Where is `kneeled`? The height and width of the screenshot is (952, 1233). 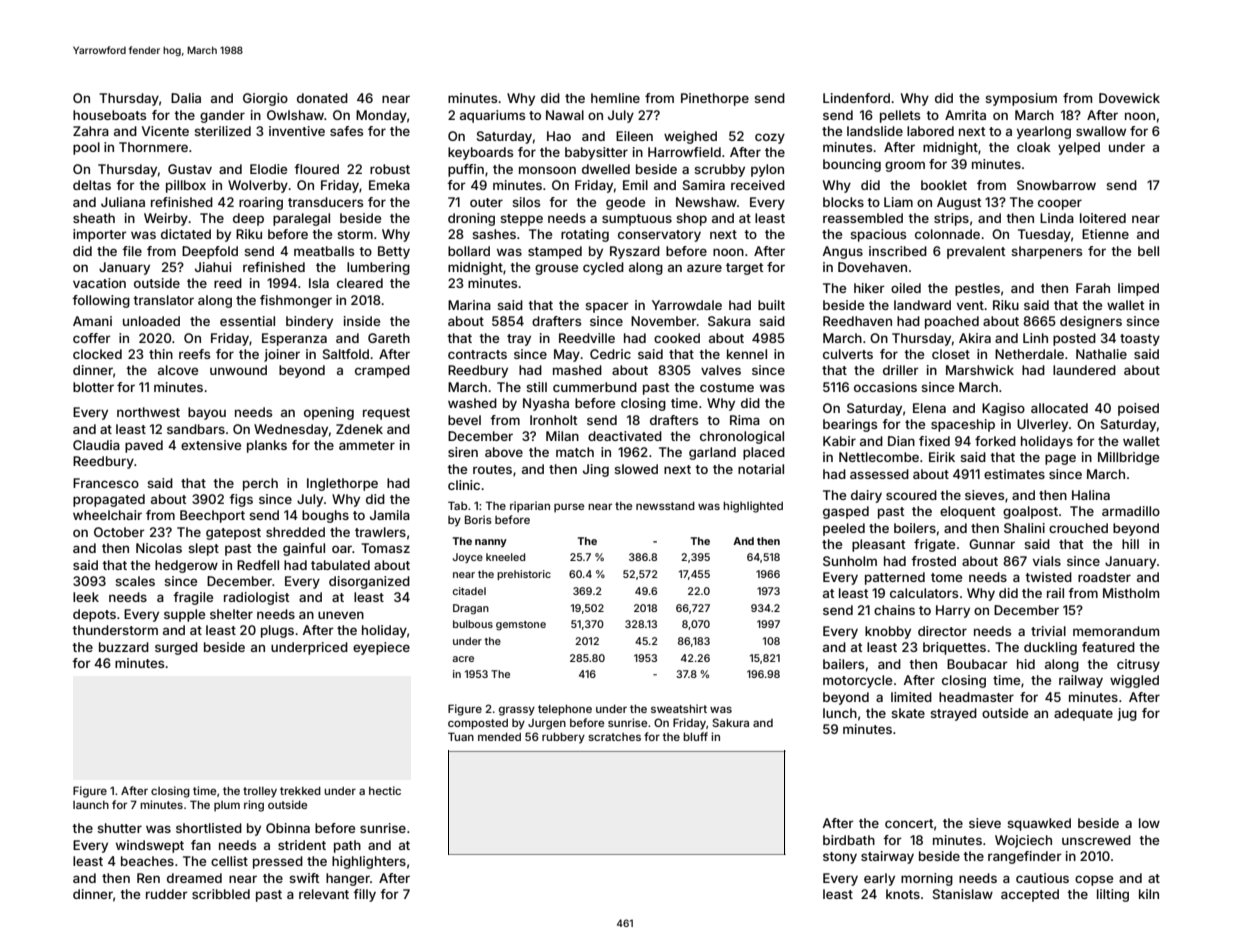 kneeled is located at coordinates (505, 557).
